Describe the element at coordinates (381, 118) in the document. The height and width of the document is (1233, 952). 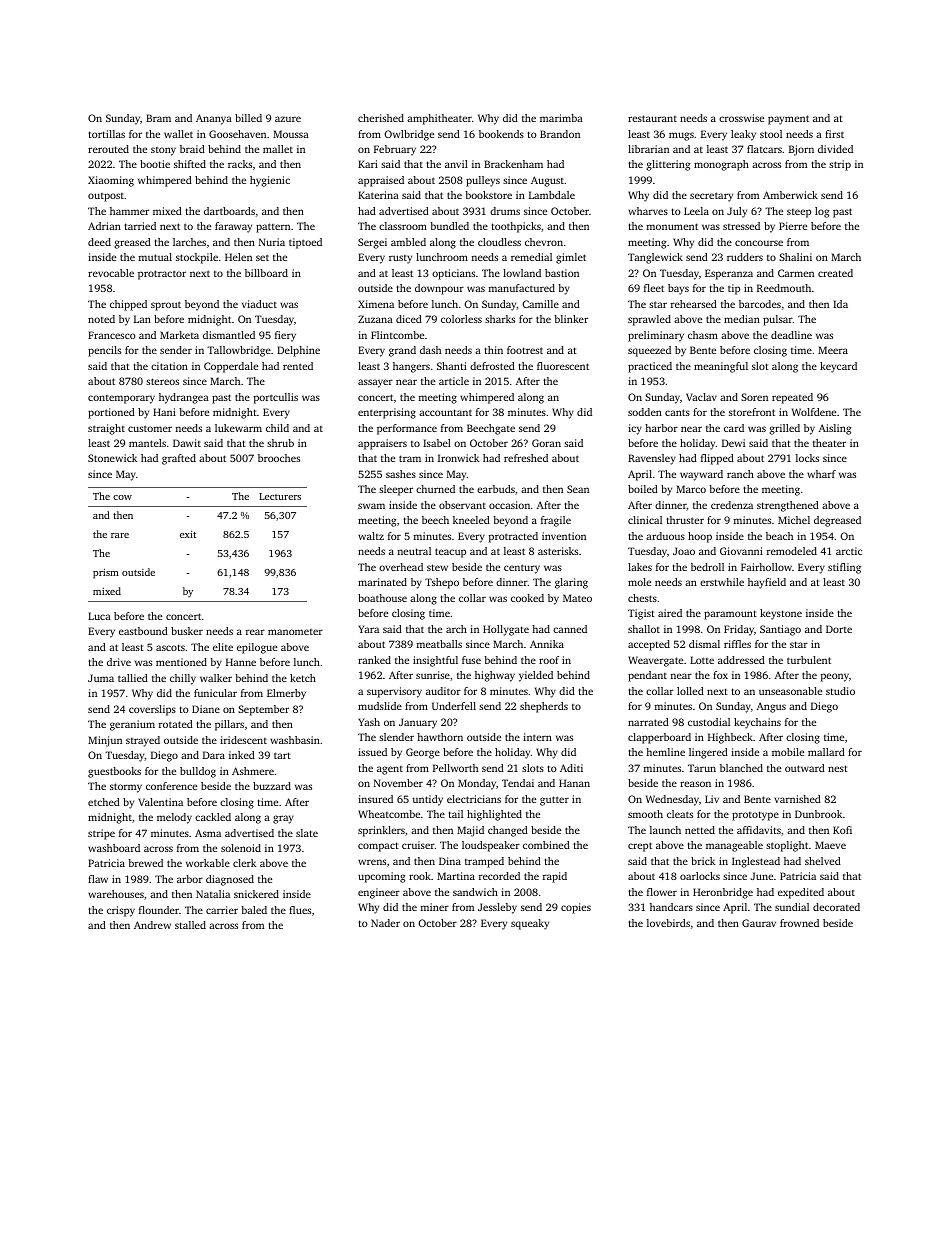
I see `cherished` at that location.
